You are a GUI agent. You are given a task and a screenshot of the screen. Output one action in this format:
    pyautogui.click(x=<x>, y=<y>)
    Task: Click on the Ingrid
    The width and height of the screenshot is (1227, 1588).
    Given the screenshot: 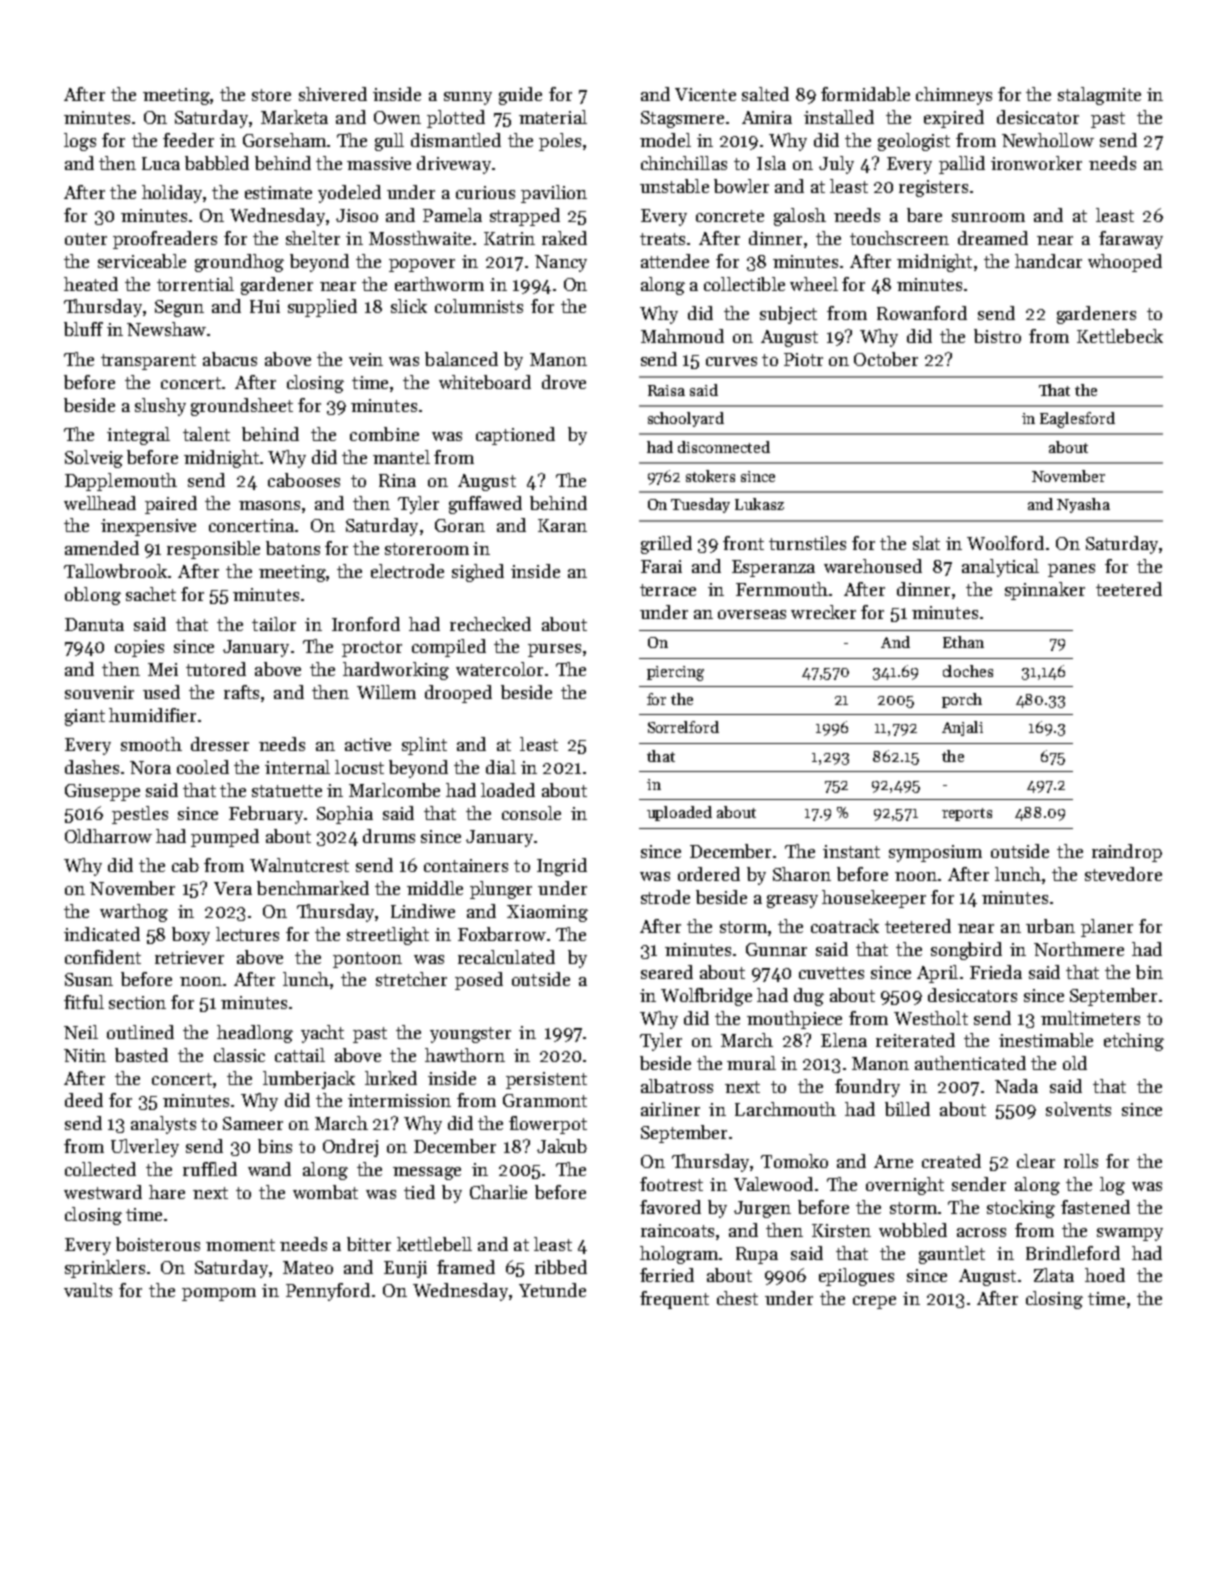 What is the action you would take?
    pyautogui.click(x=562, y=867)
